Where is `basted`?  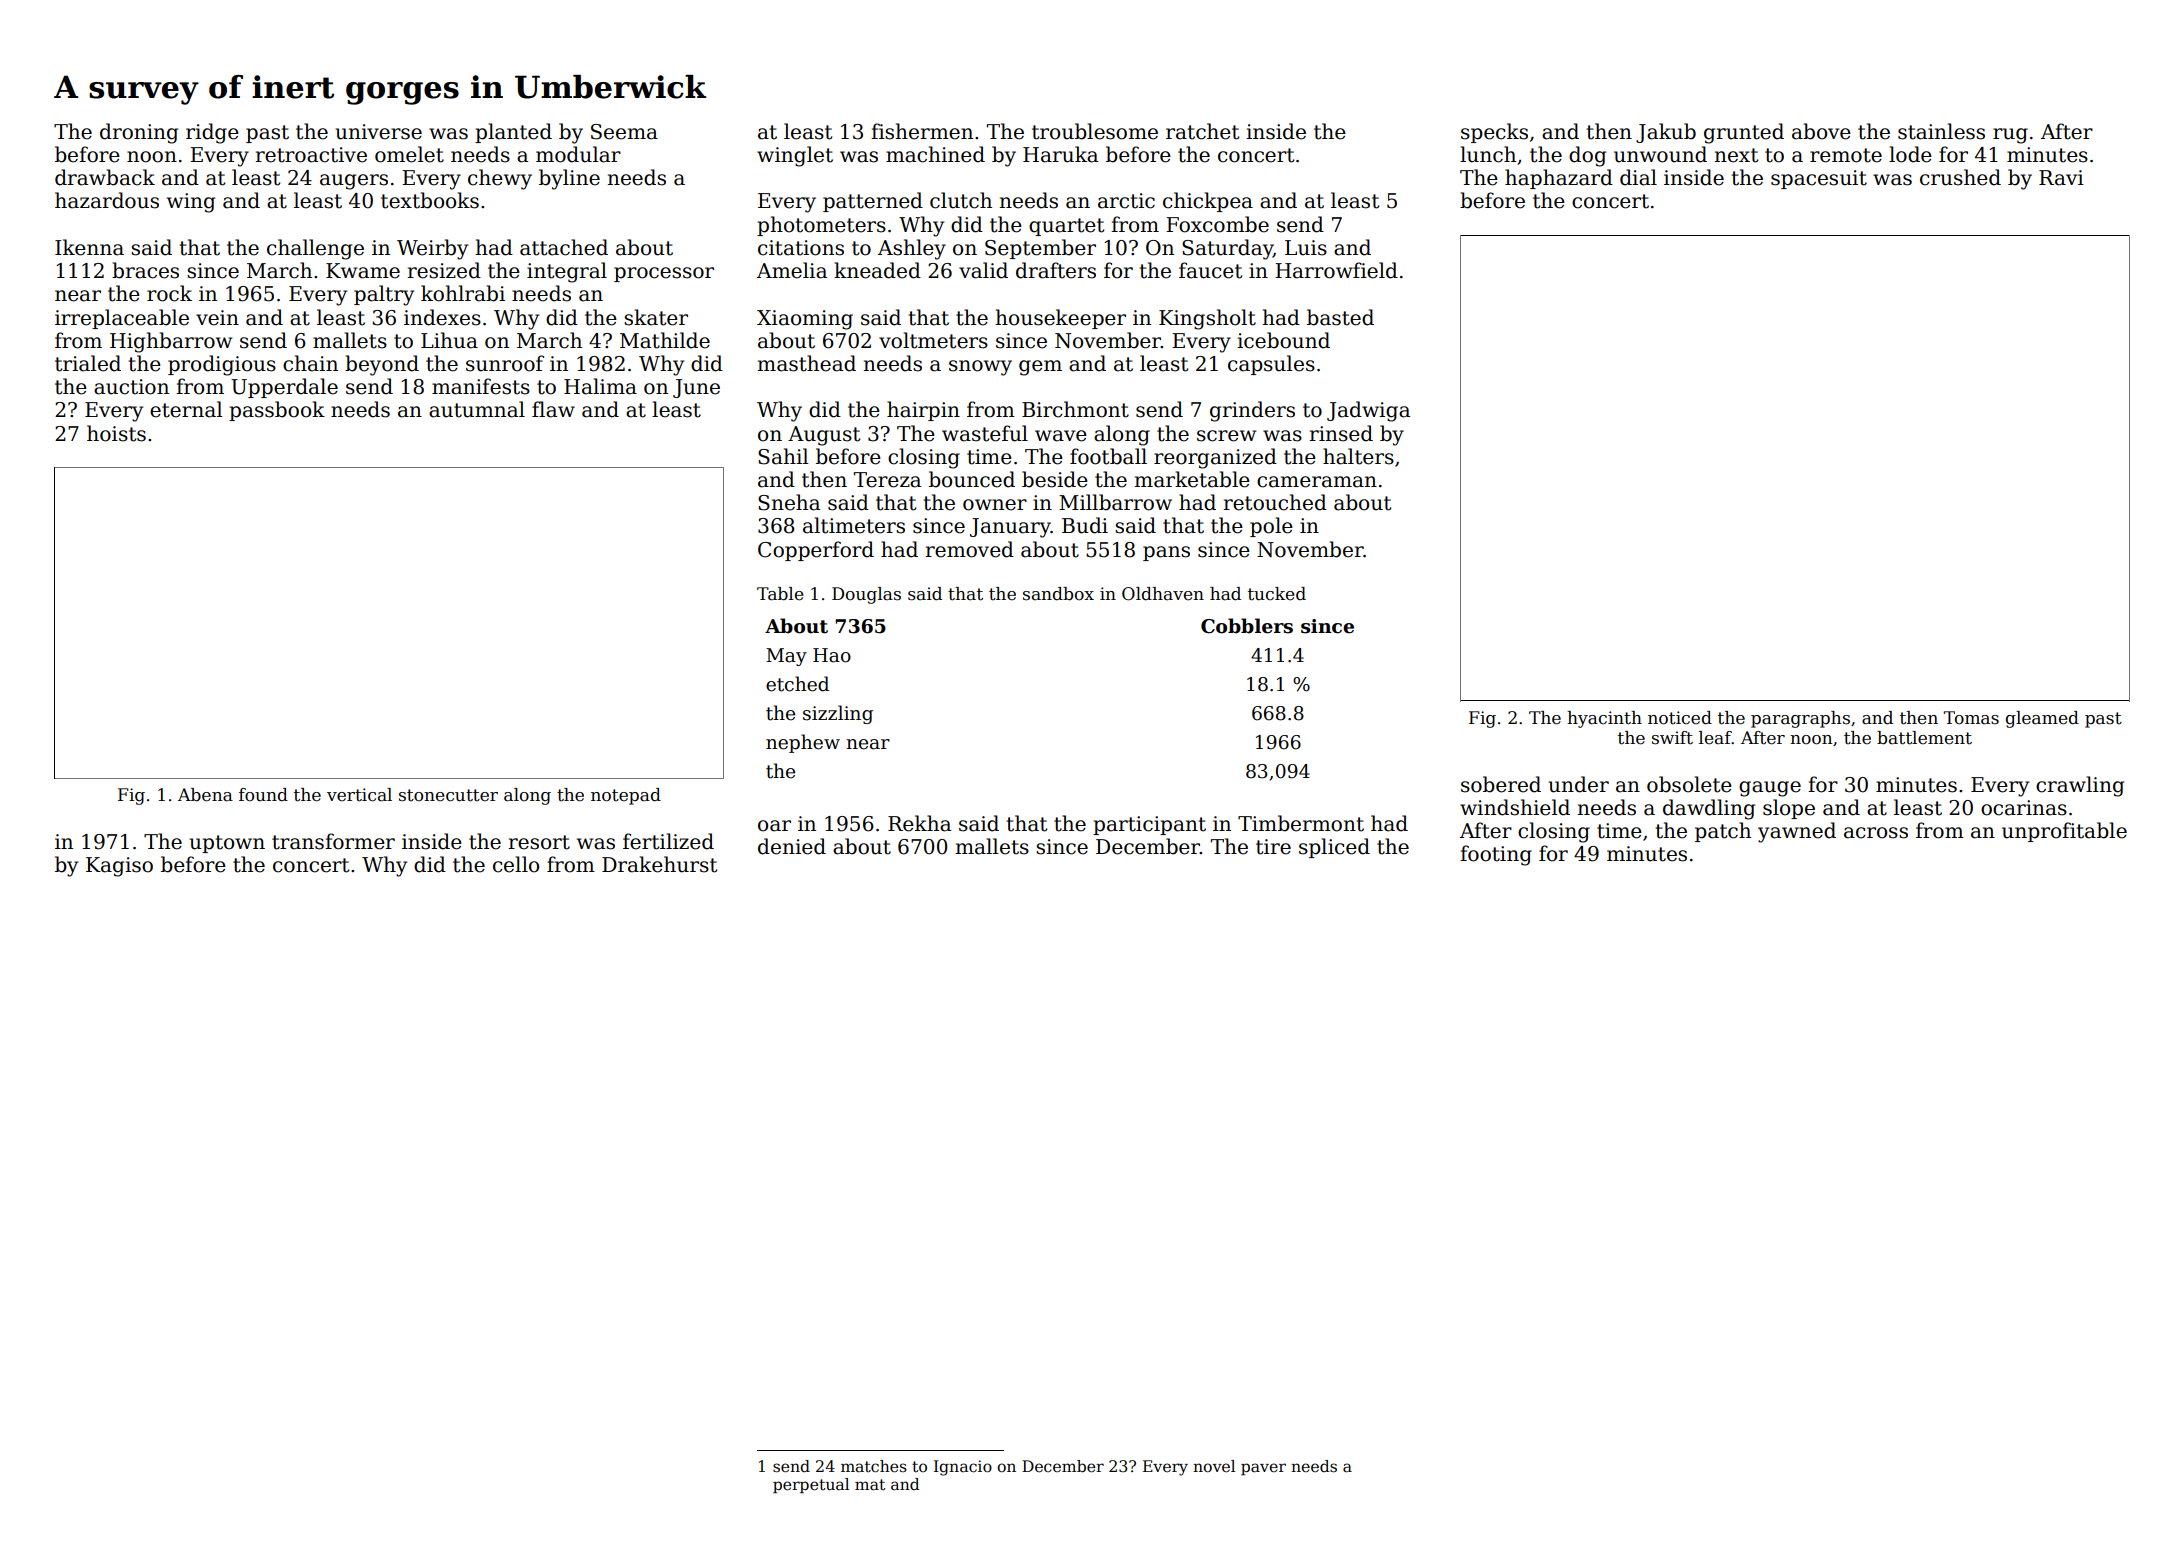 basted is located at coordinates (1340, 317).
